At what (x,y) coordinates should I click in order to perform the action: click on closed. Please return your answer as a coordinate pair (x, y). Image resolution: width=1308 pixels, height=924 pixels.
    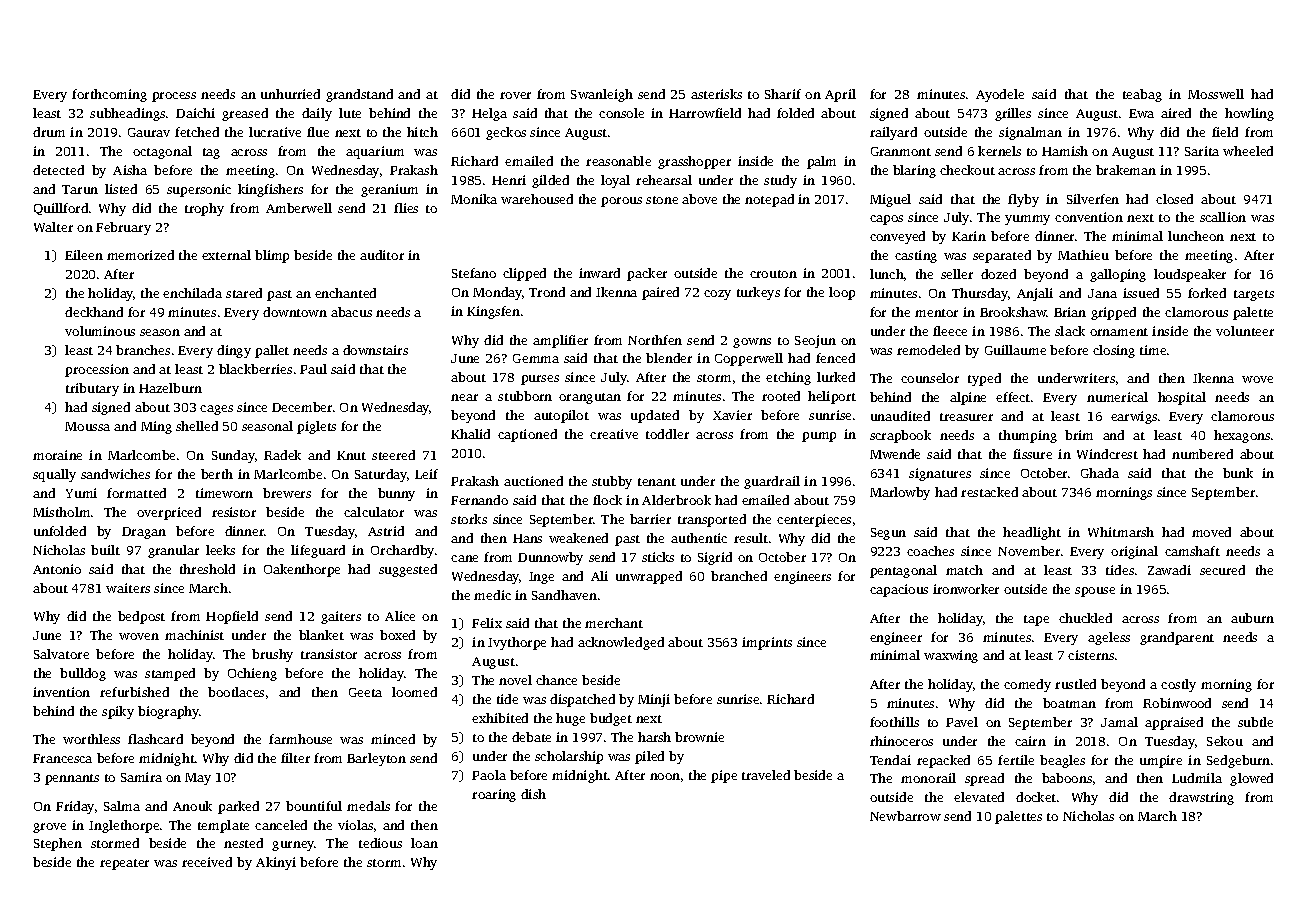
    Looking at the image, I should click on (1174, 199).
